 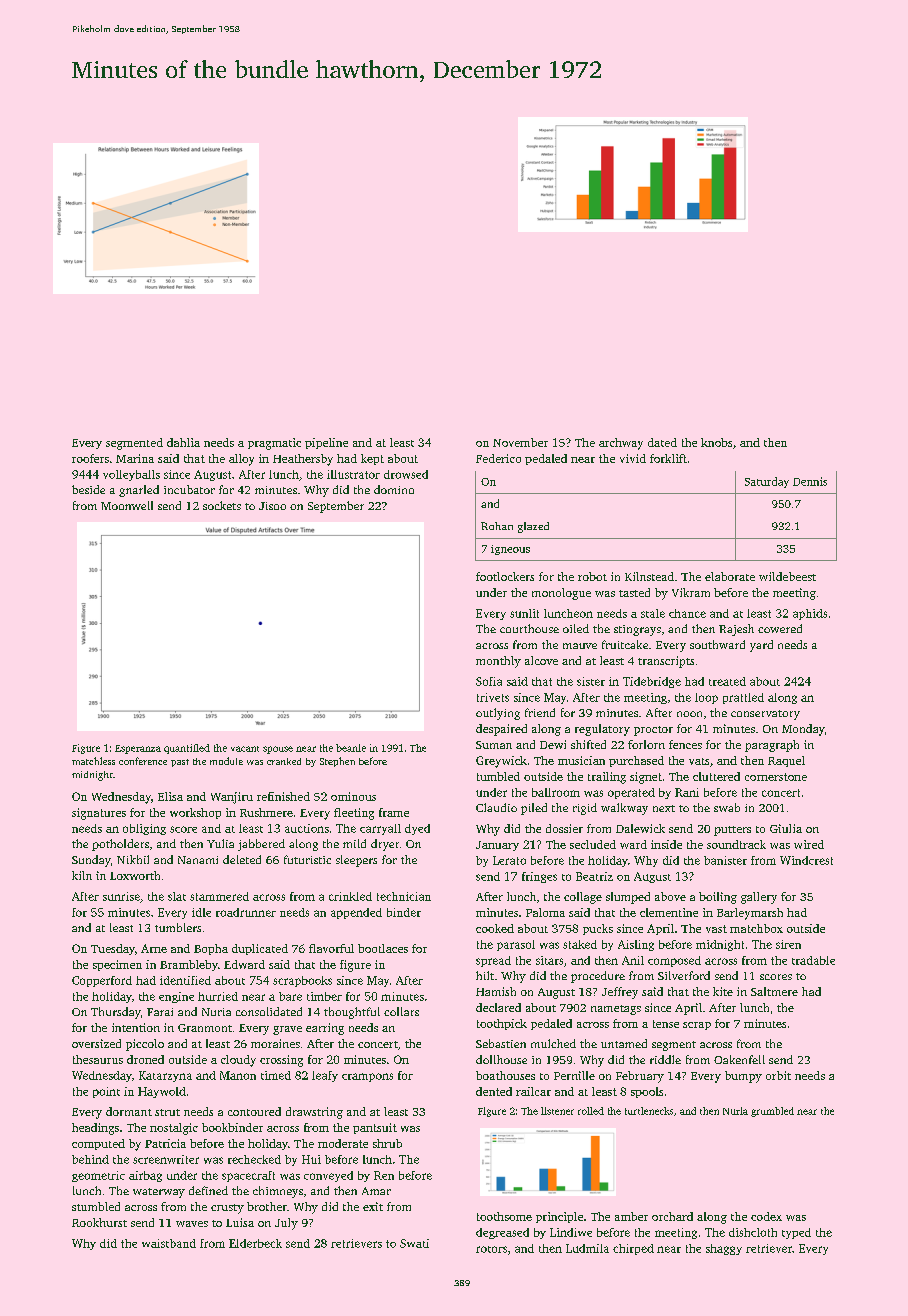 What do you see at coordinates (498, 458) in the image?
I see `Federico` at bounding box center [498, 458].
